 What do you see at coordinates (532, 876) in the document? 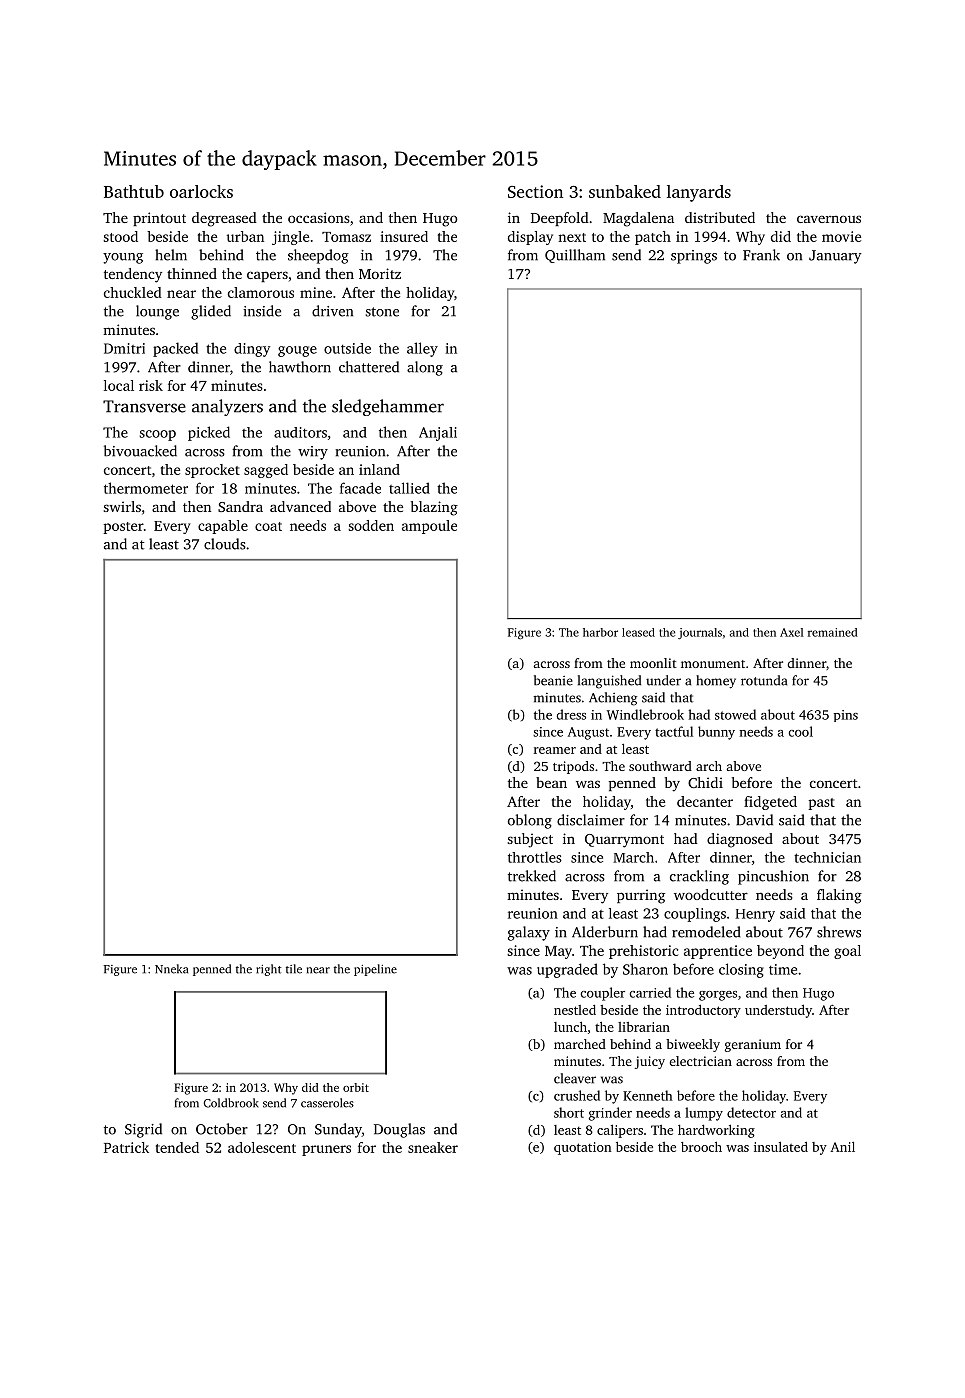
I see `trekked` at bounding box center [532, 876].
